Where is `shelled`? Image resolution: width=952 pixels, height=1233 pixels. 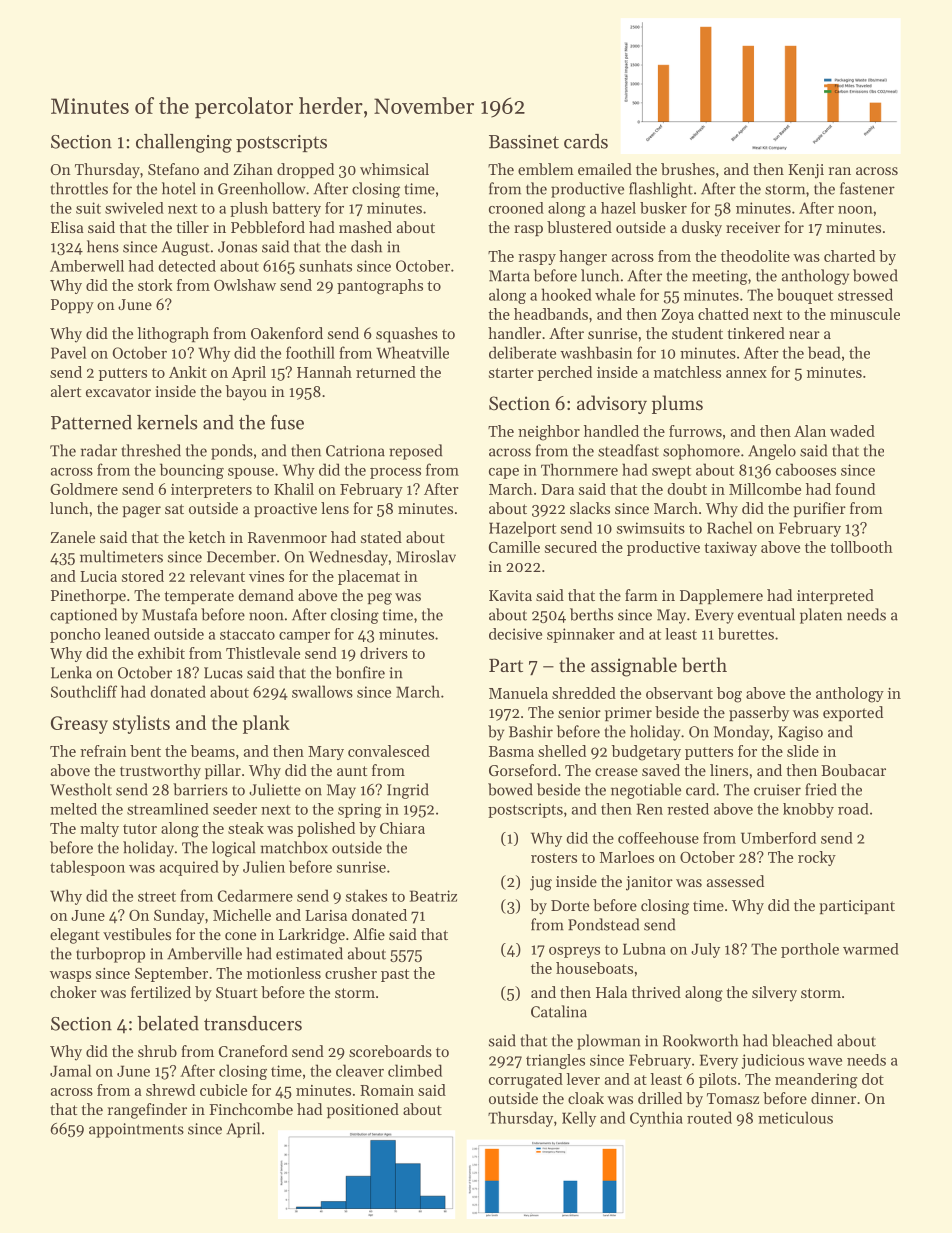 shelled is located at coordinates (562, 751).
